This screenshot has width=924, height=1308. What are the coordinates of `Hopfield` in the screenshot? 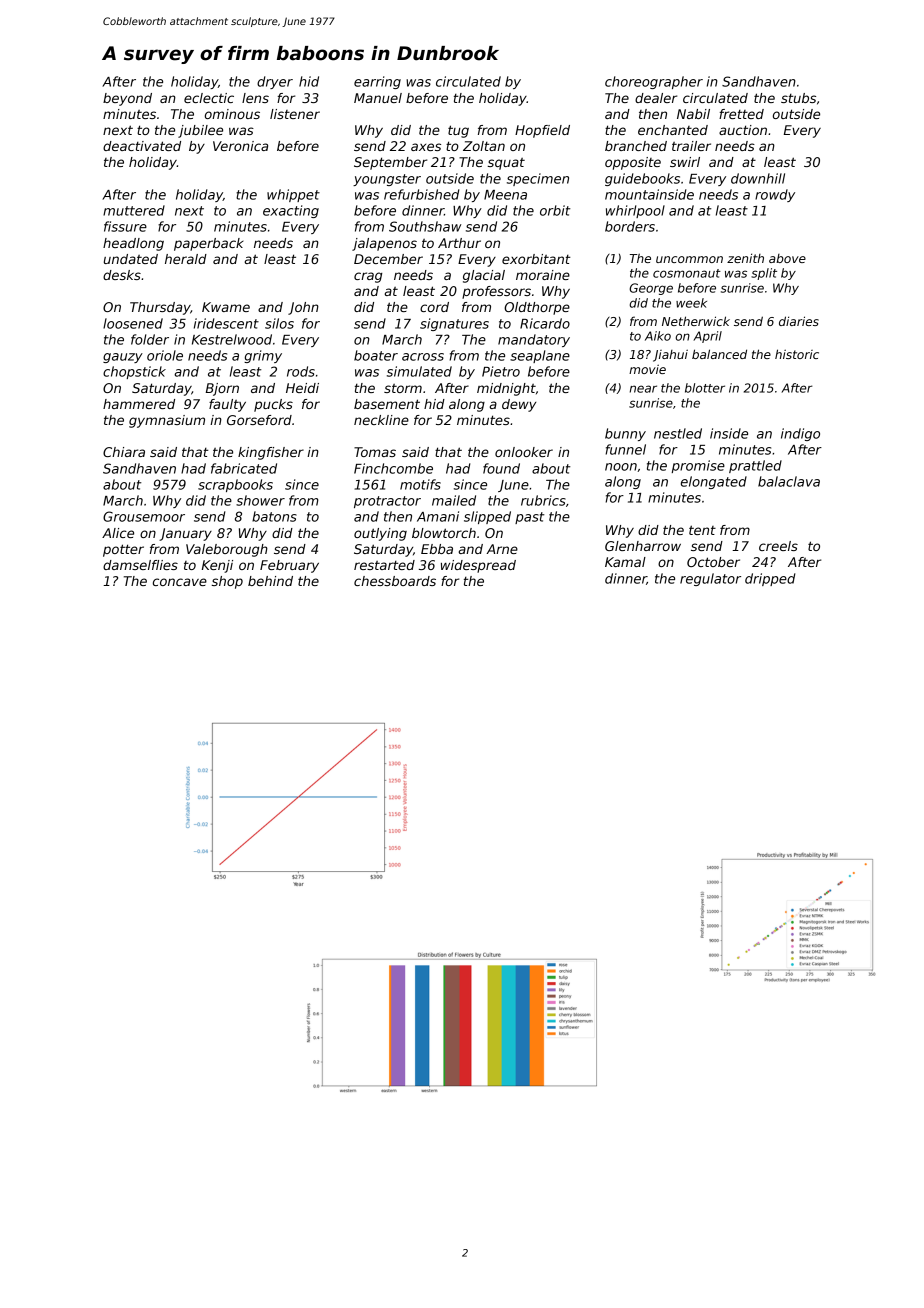 It's located at (542, 131).
